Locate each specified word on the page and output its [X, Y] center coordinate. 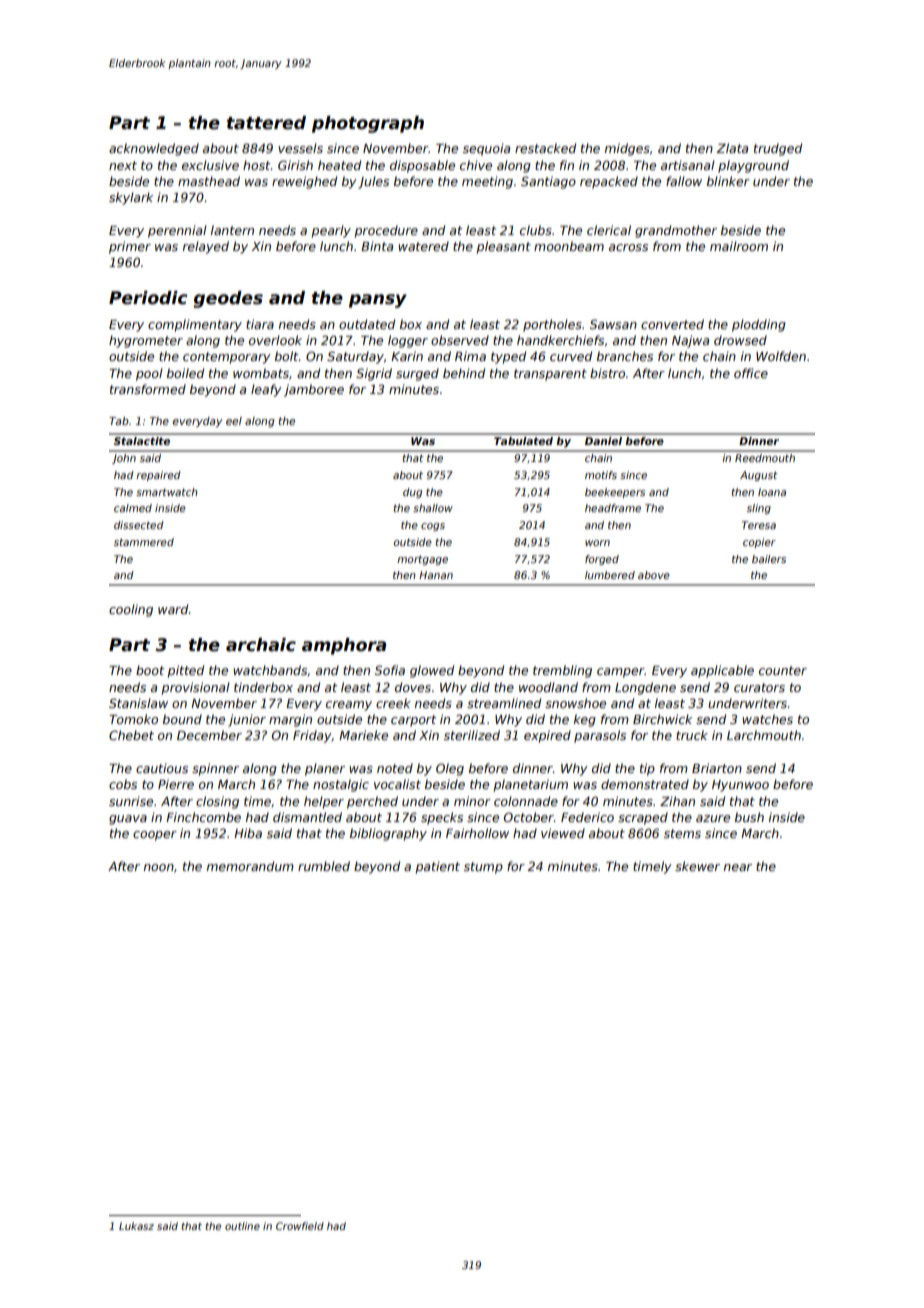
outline [242, 1226]
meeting [487, 182]
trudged [778, 149]
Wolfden [781, 356]
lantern [232, 230]
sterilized [472, 735]
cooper [155, 836]
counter [783, 670]
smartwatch [167, 492]
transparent [550, 375]
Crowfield [300, 1226]
